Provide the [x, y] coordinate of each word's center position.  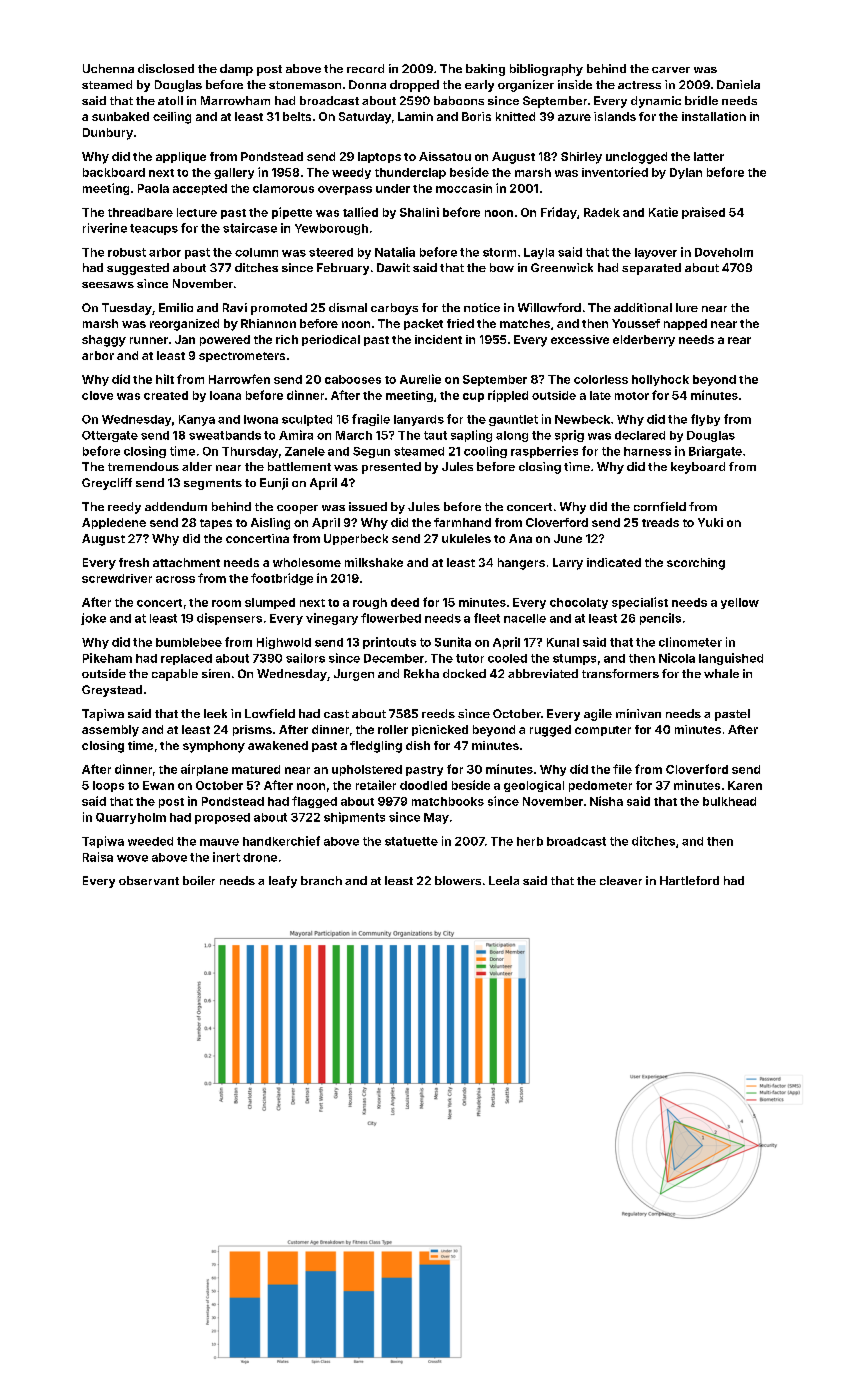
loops [108, 786]
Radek [602, 212]
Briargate [715, 452]
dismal [348, 307]
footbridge [282, 579]
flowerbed [391, 618]
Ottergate [110, 436]
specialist [640, 603]
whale [721, 673]
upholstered [367, 770]
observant [149, 880]
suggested [138, 269]
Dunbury [108, 134]
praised [703, 213]
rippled [508, 396]
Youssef [636, 323]
